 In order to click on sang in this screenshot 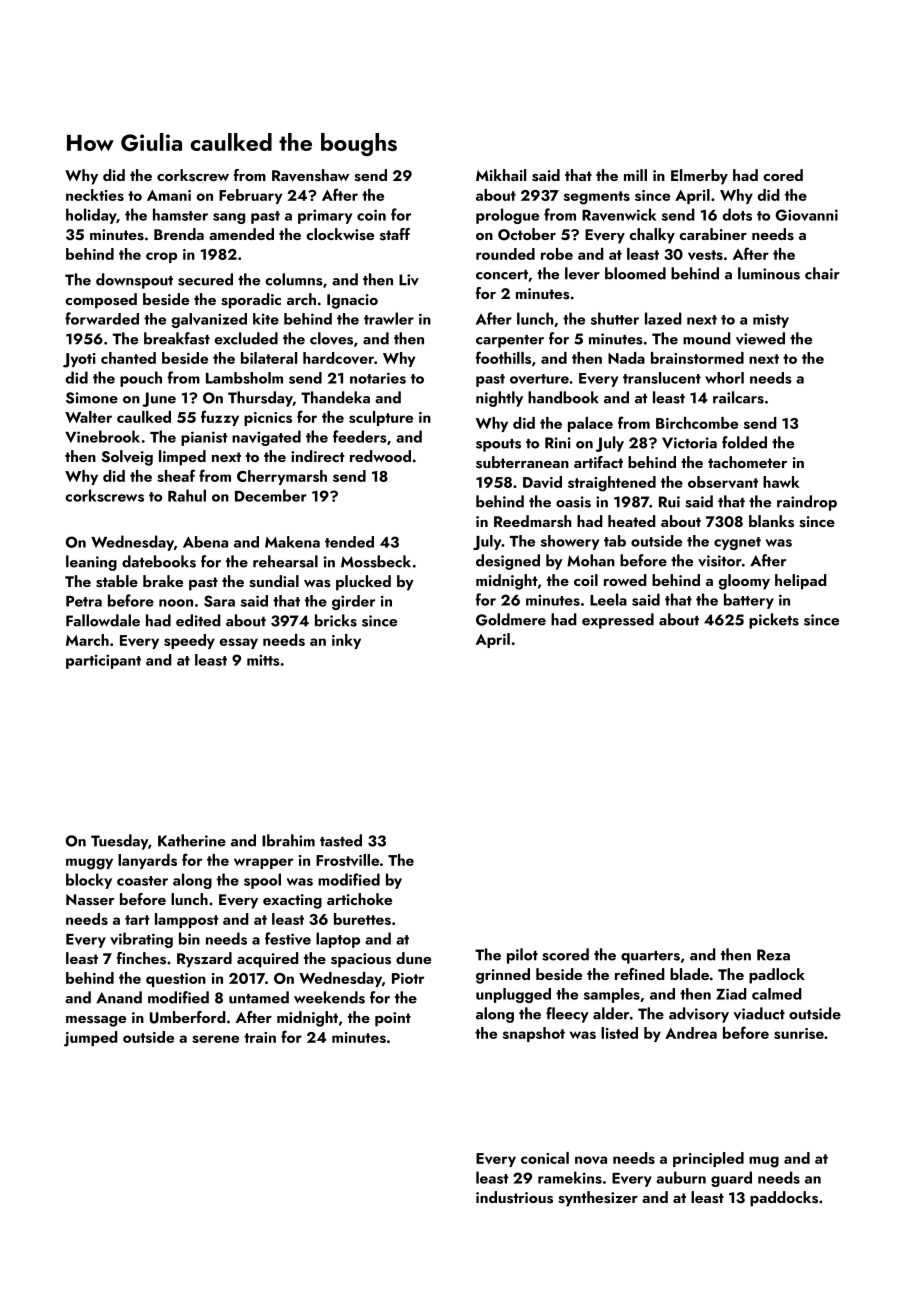, I will do `click(229, 218)`.
